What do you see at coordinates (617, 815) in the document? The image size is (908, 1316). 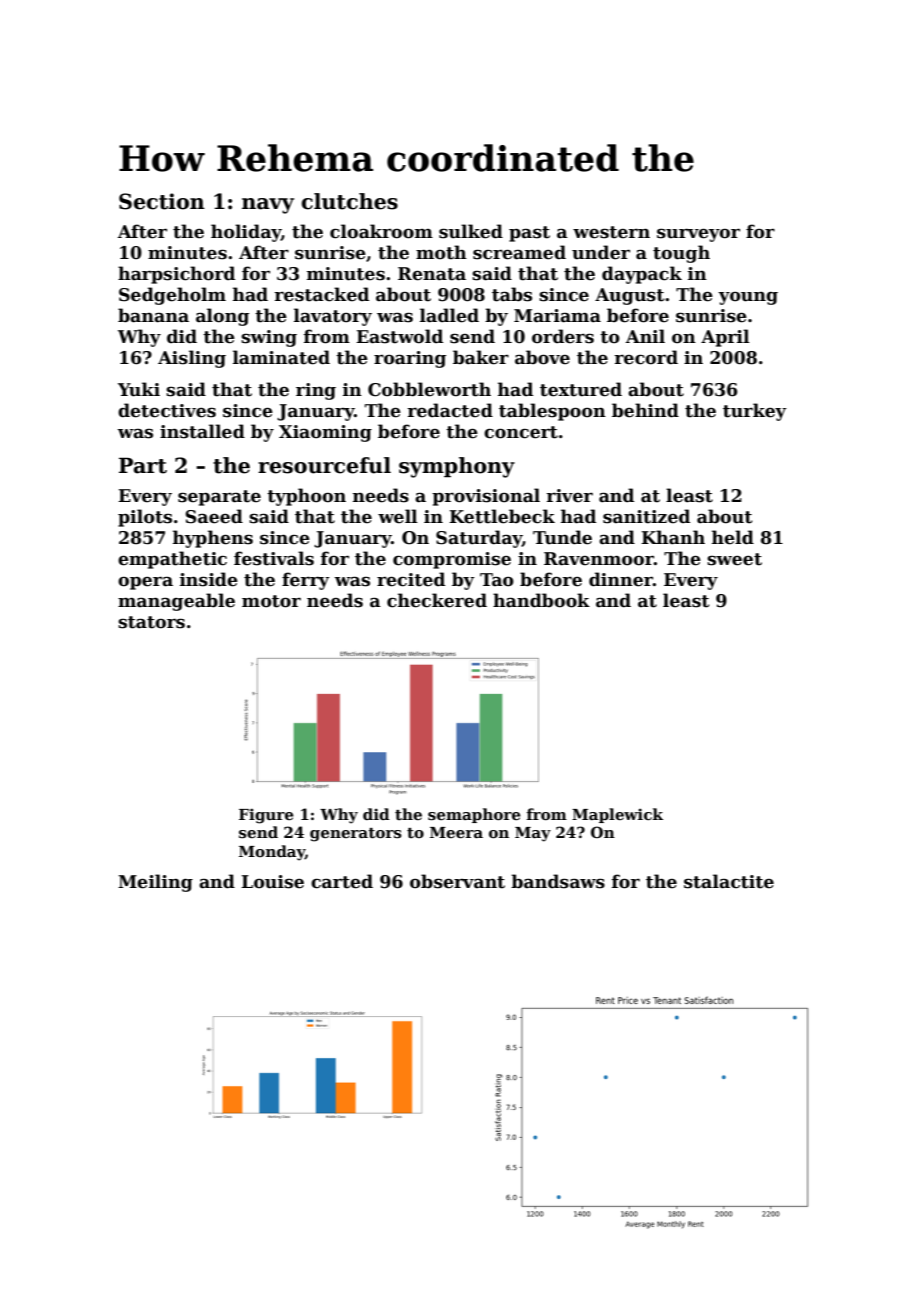 I see `Maplewick` at bounding box center [617, 815].
